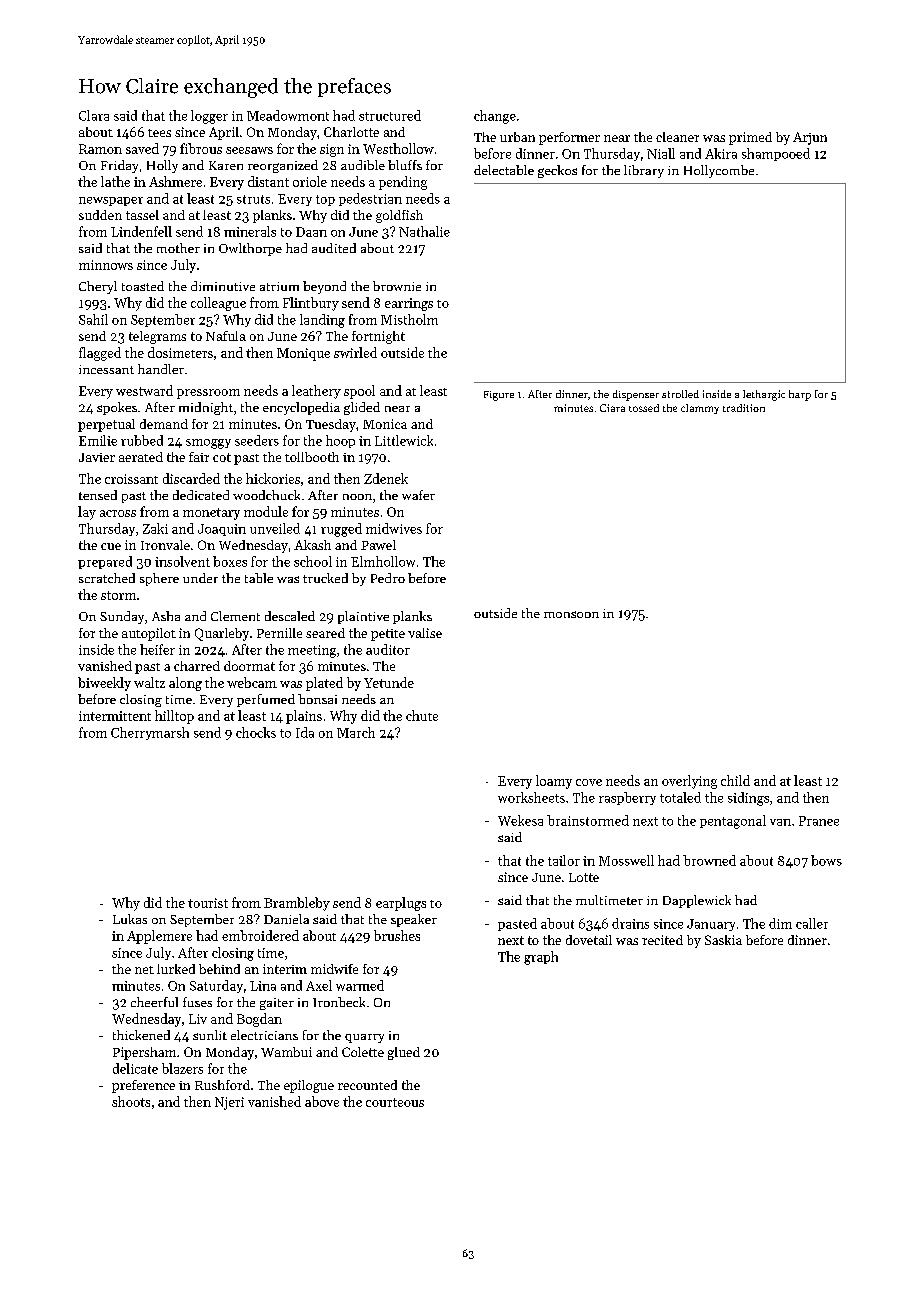 The height and width of the screenshot is (1308, 924). I want to click on structured, so click(390, 115).
